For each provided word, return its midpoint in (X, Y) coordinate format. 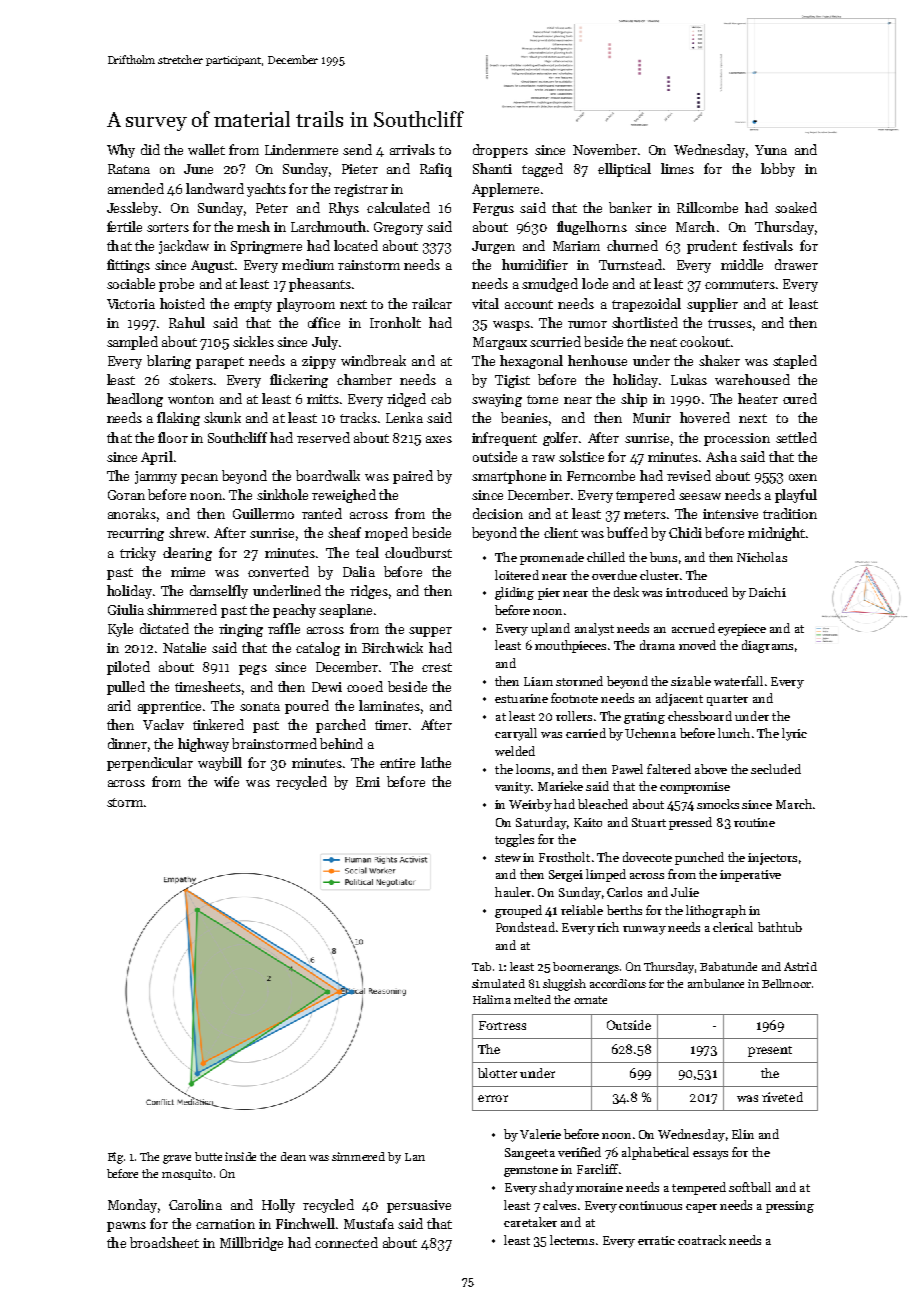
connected (346, 1242)
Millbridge (251, 1244)
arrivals (412, 149)
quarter (727, 700)
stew (508, 858)
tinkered (218, 724)
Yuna (771, 150)
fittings (128, 266)
